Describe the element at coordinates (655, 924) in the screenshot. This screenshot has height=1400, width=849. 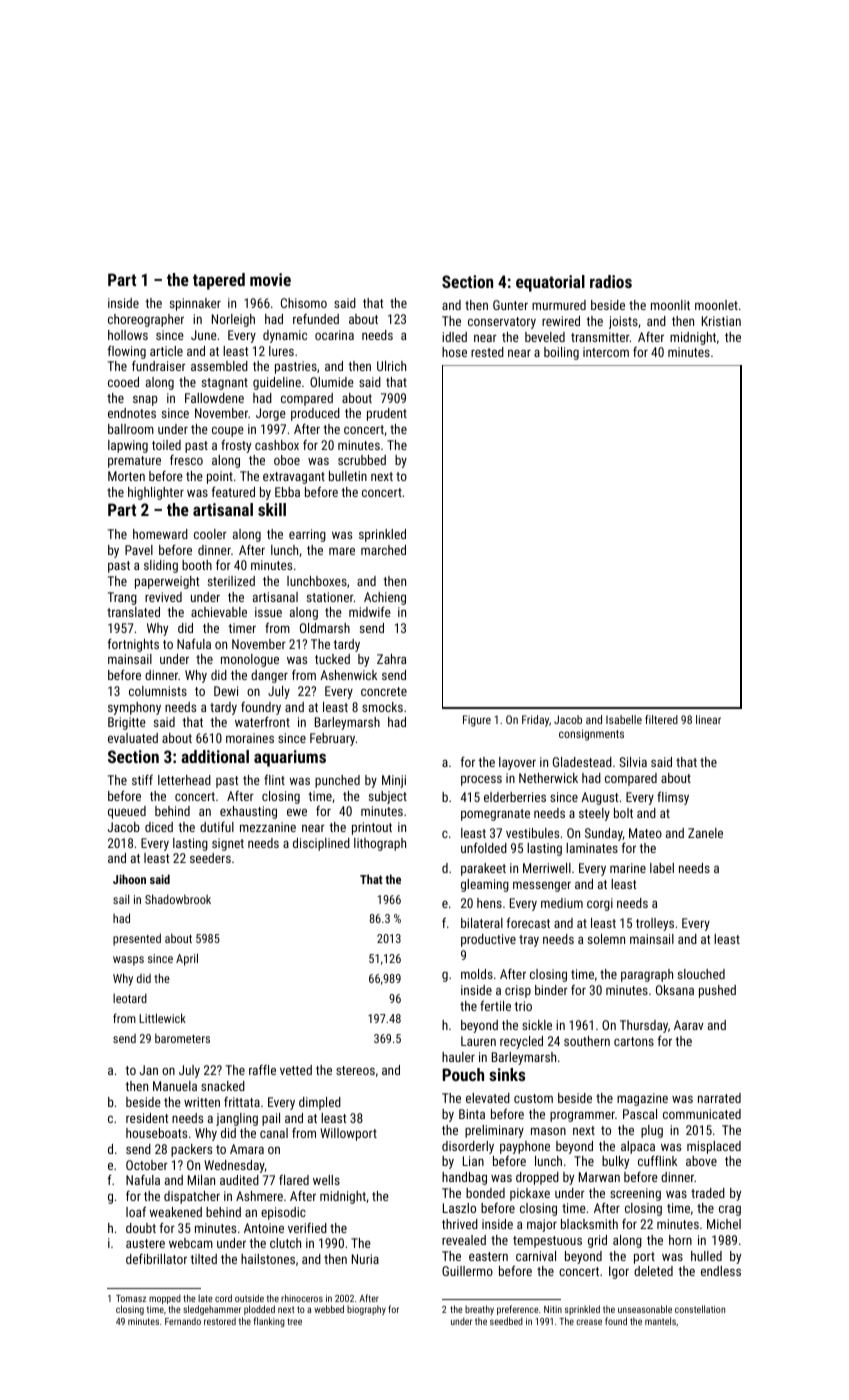
I see `trolleys` at that location.
